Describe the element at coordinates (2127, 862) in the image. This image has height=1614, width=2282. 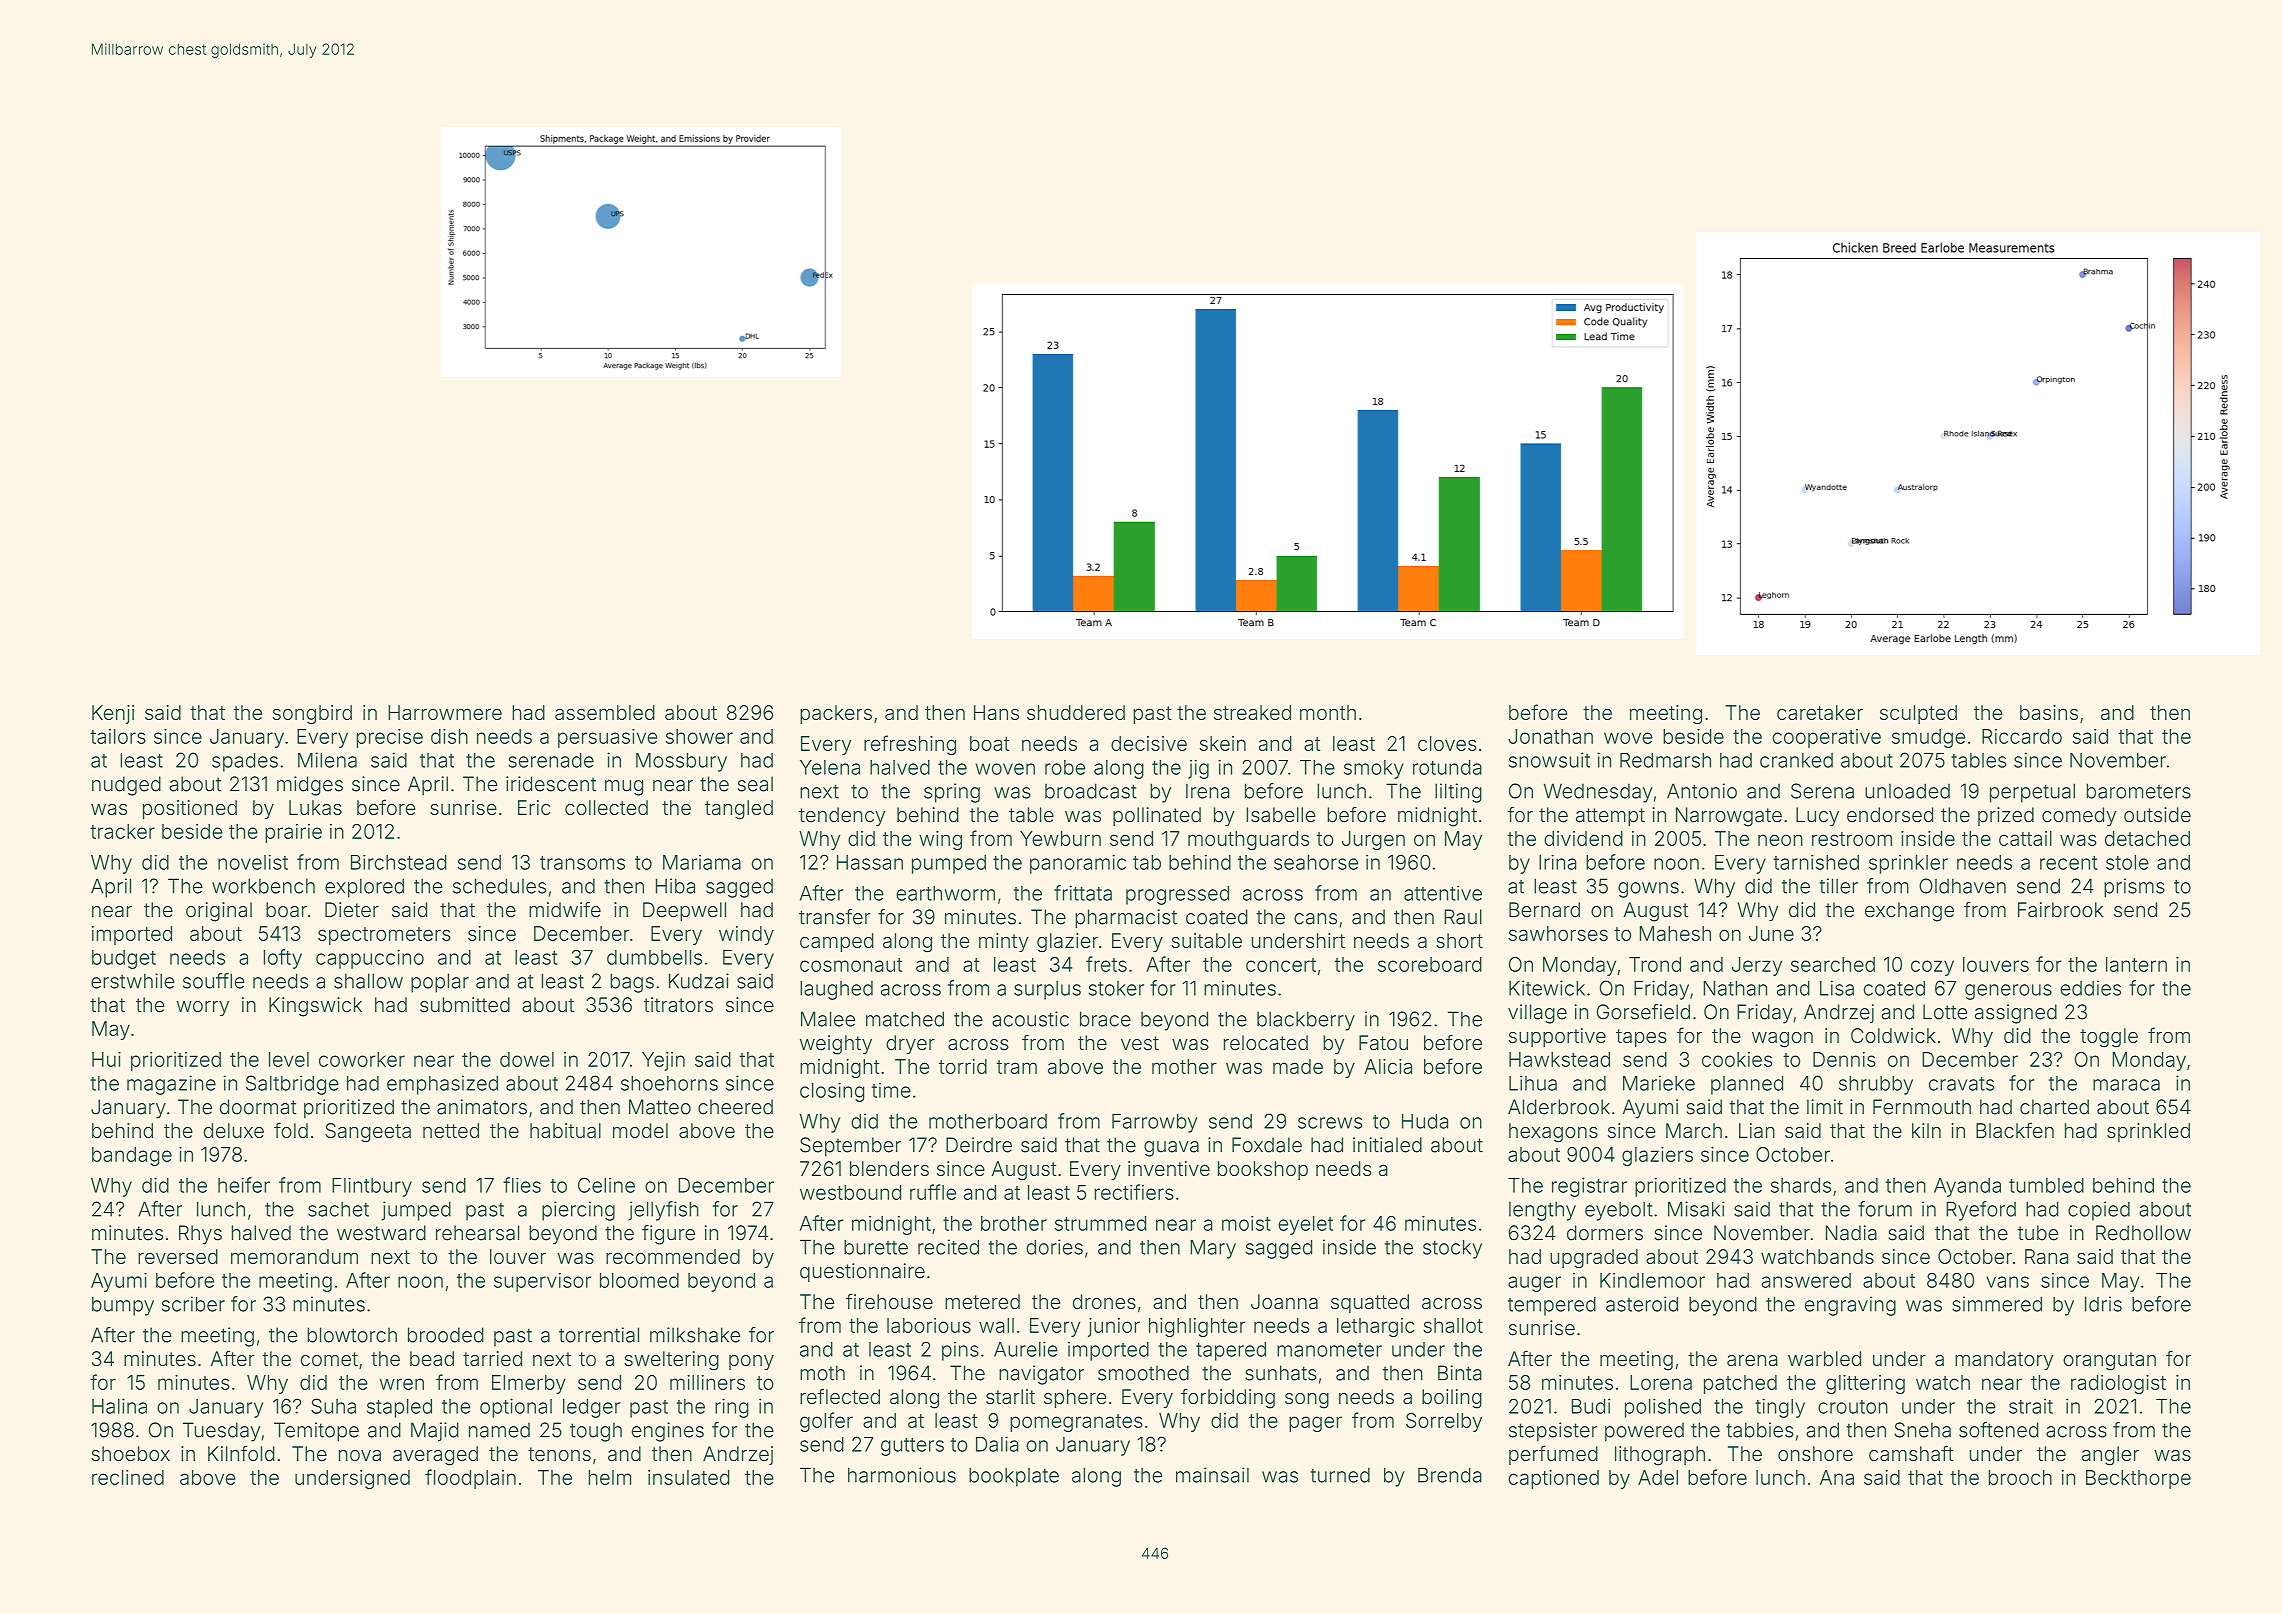
I see `stole` at that location.
